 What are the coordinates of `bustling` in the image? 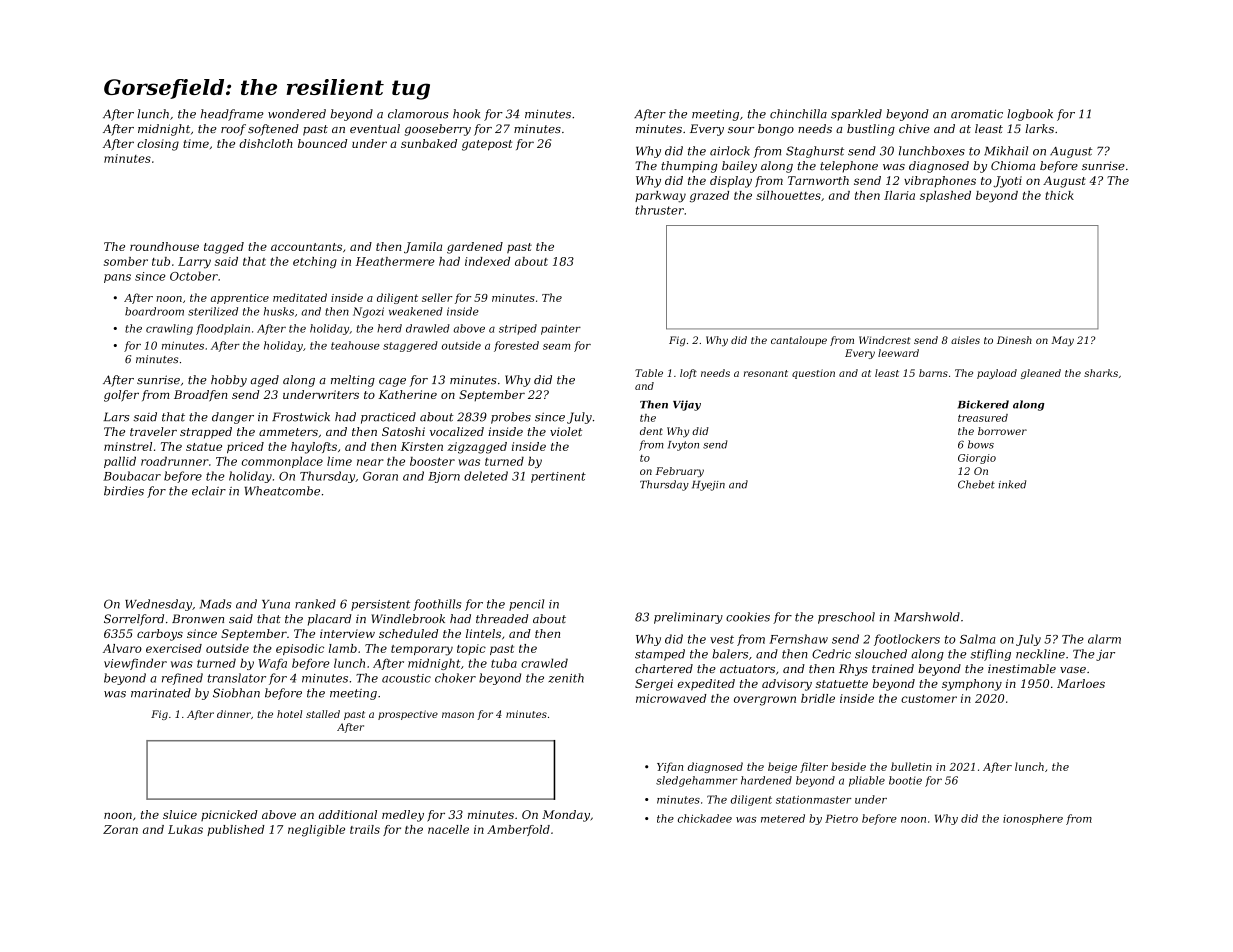 It's located at (871, 130).
